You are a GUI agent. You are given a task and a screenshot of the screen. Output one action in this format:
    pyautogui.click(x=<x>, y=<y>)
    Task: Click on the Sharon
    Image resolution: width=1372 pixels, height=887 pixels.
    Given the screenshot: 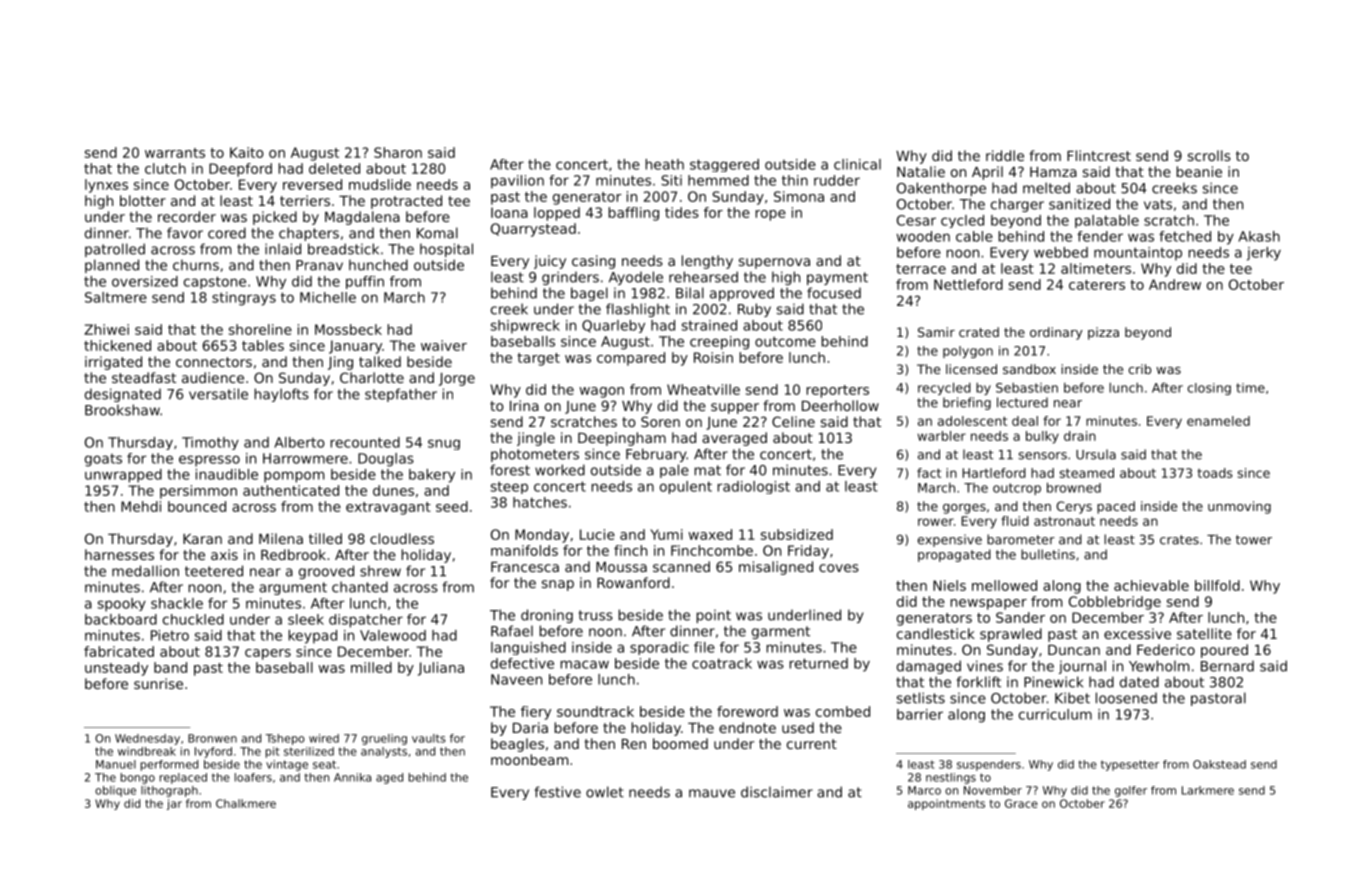 What is the action you would take?
    pyautogui.click(x=398, y=152)
